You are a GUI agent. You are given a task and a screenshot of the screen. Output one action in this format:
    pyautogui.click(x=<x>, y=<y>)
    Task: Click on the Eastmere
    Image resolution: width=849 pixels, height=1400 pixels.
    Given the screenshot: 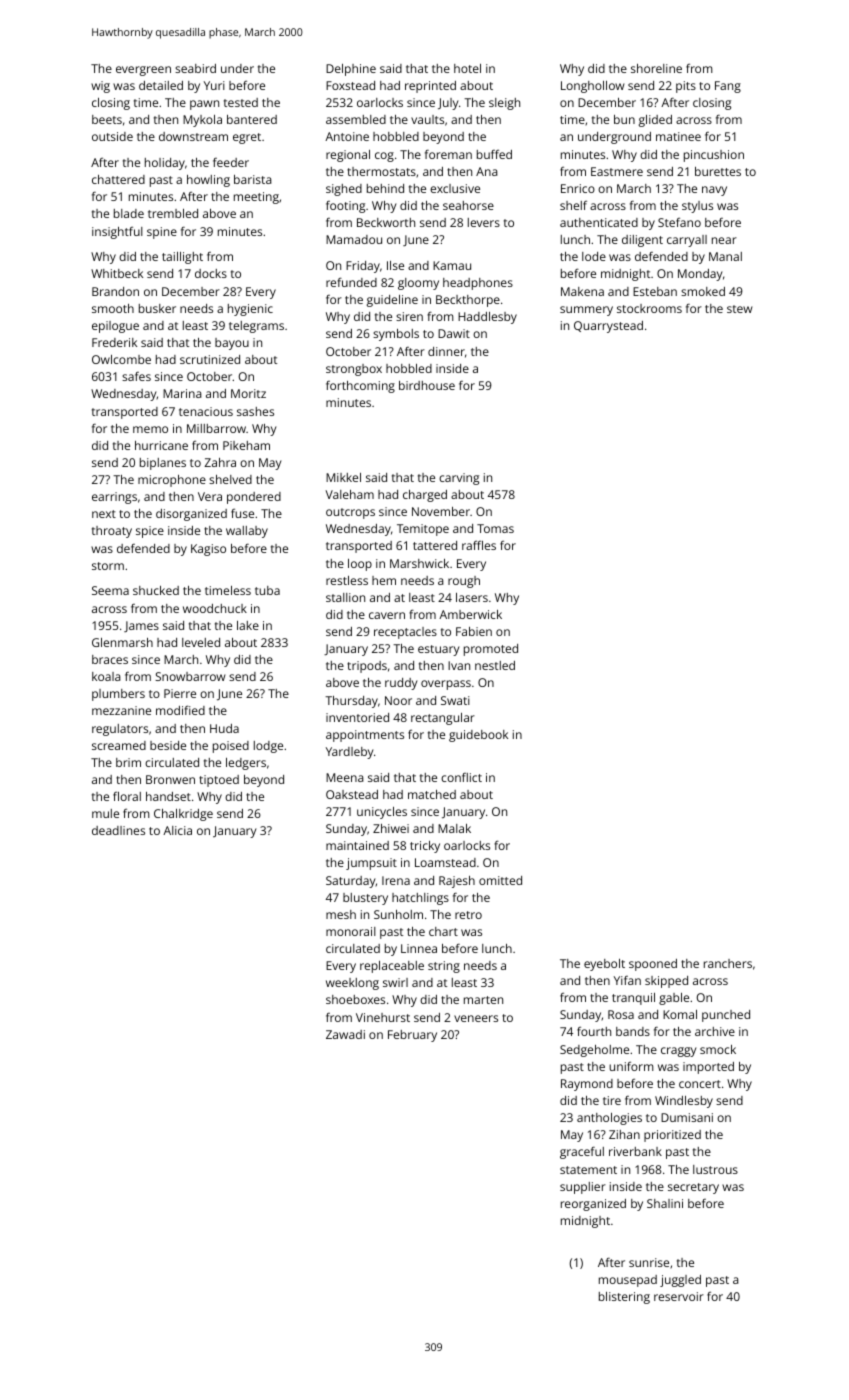 What is the action you would take?
    pyautogui.click(x=617, y=171)
